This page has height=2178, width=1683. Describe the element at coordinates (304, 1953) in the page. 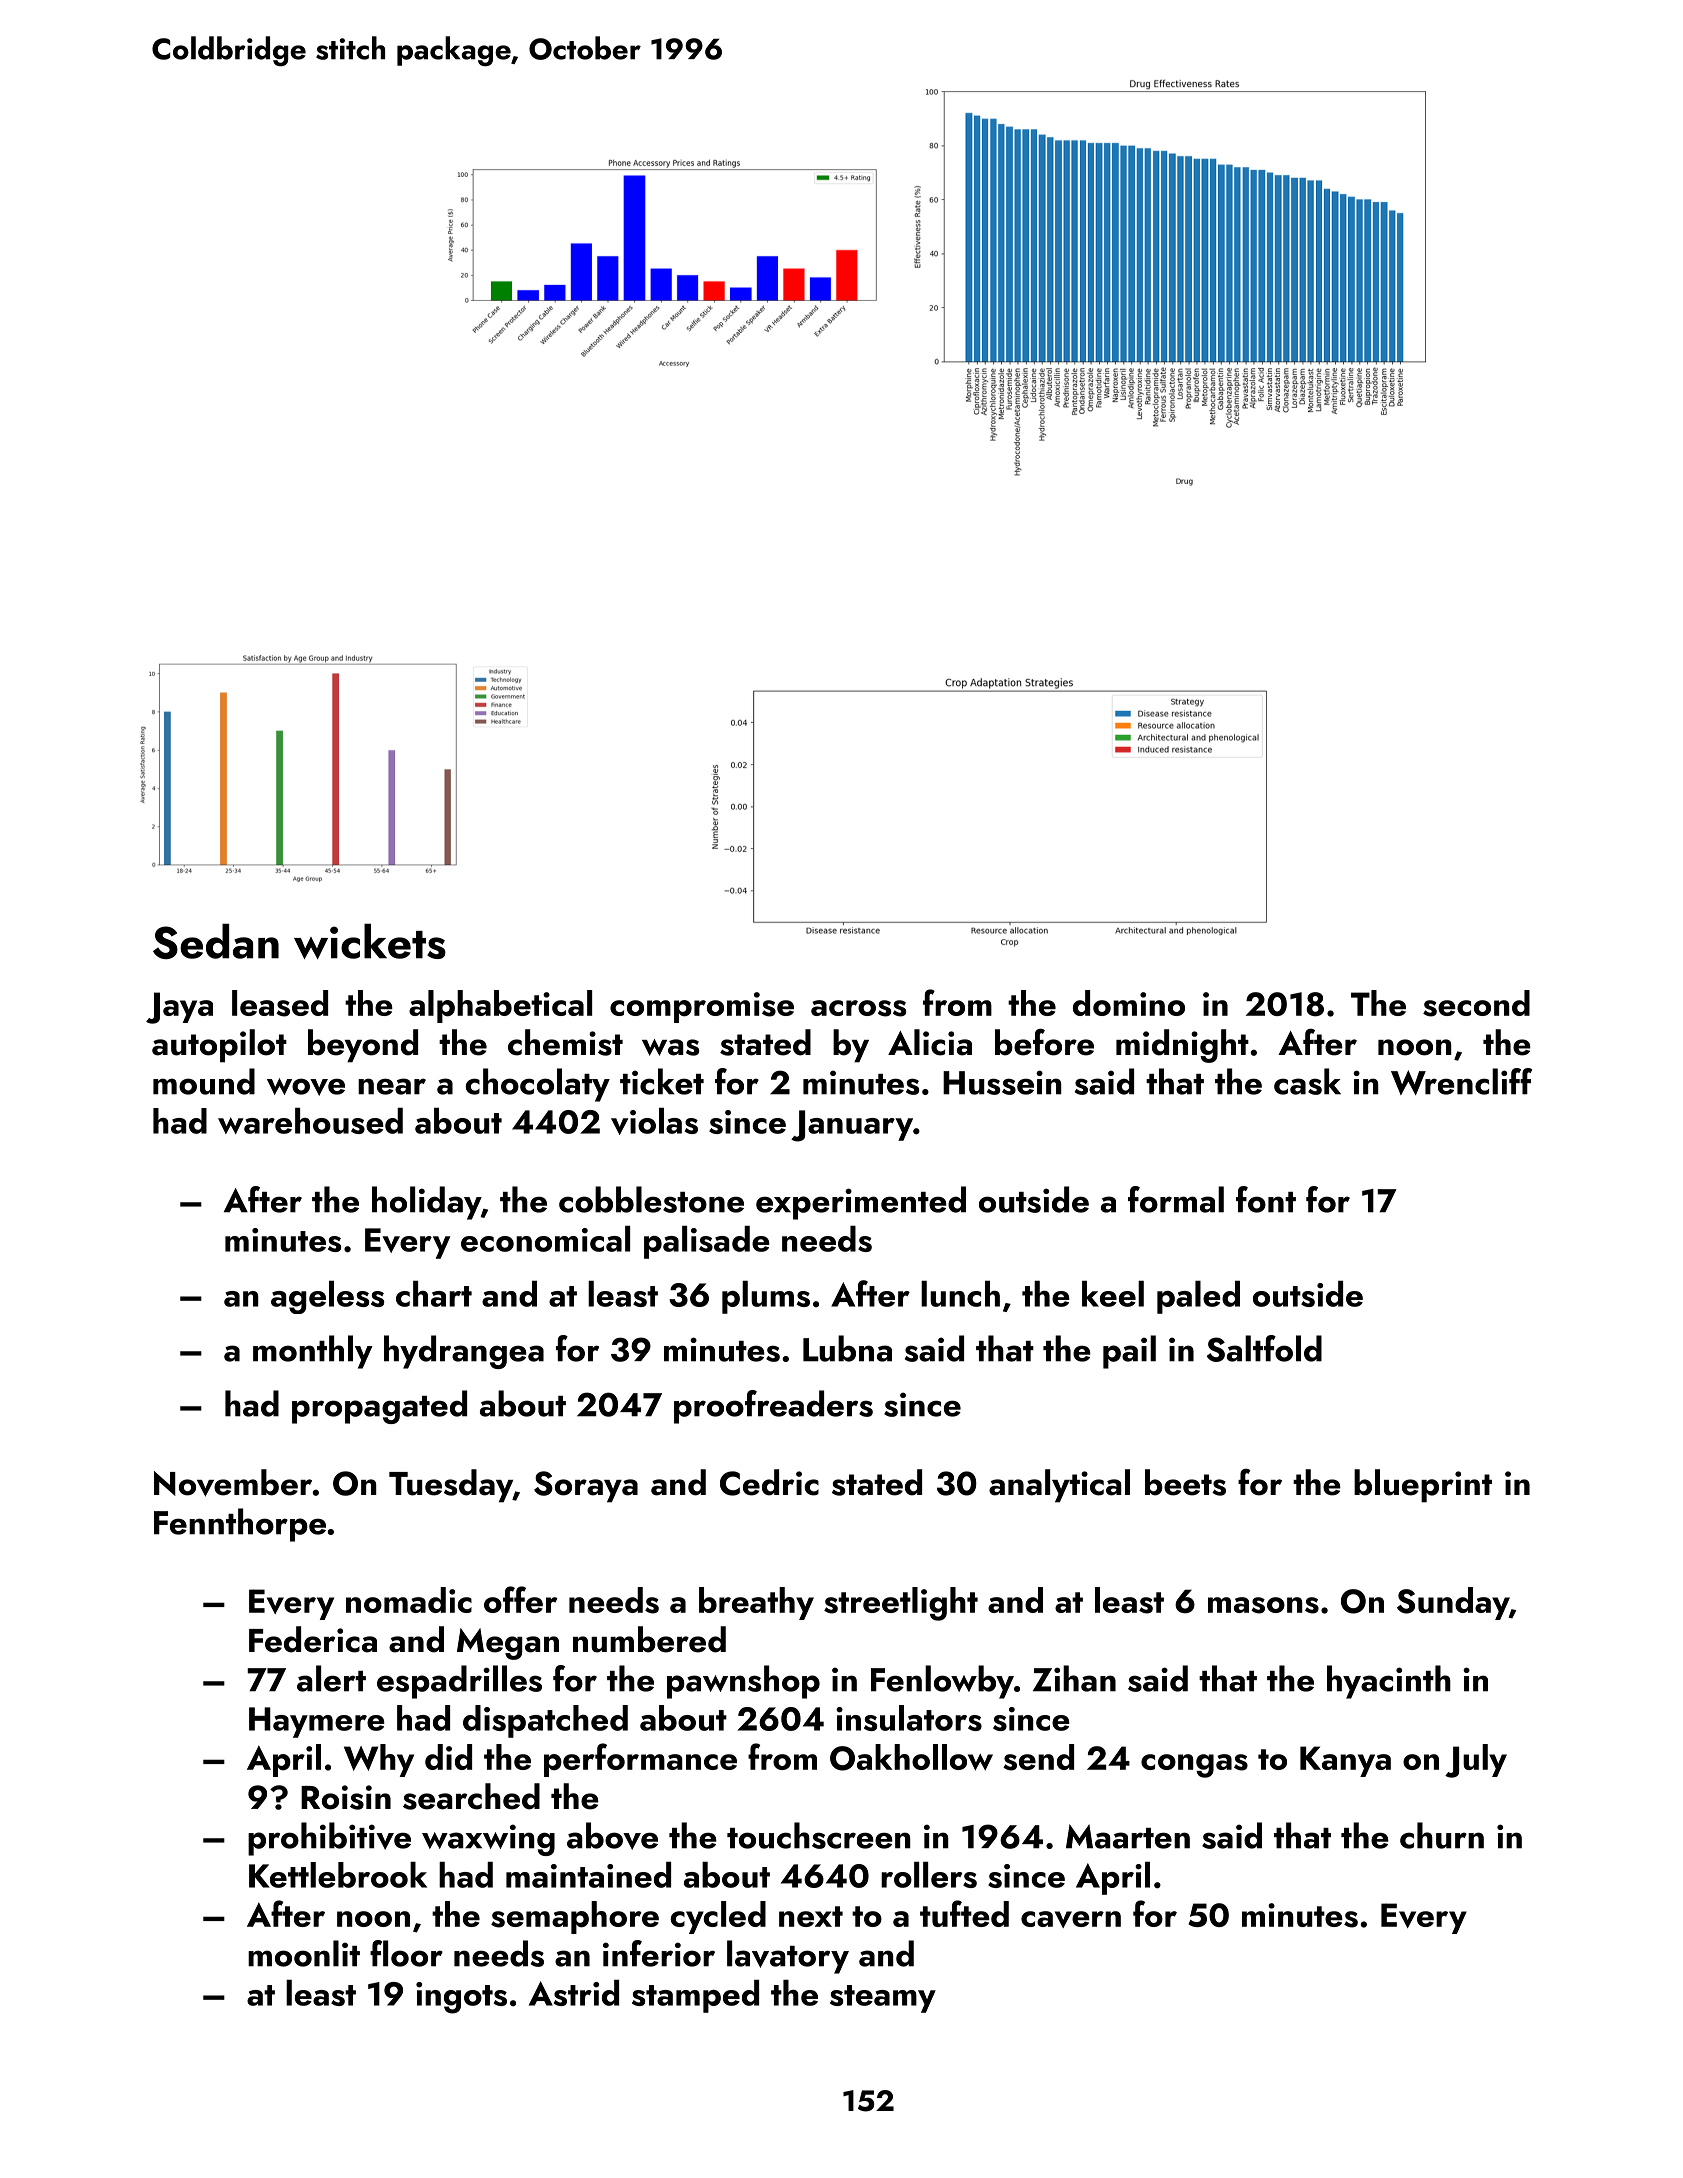

I see `moonlit` at that location.
